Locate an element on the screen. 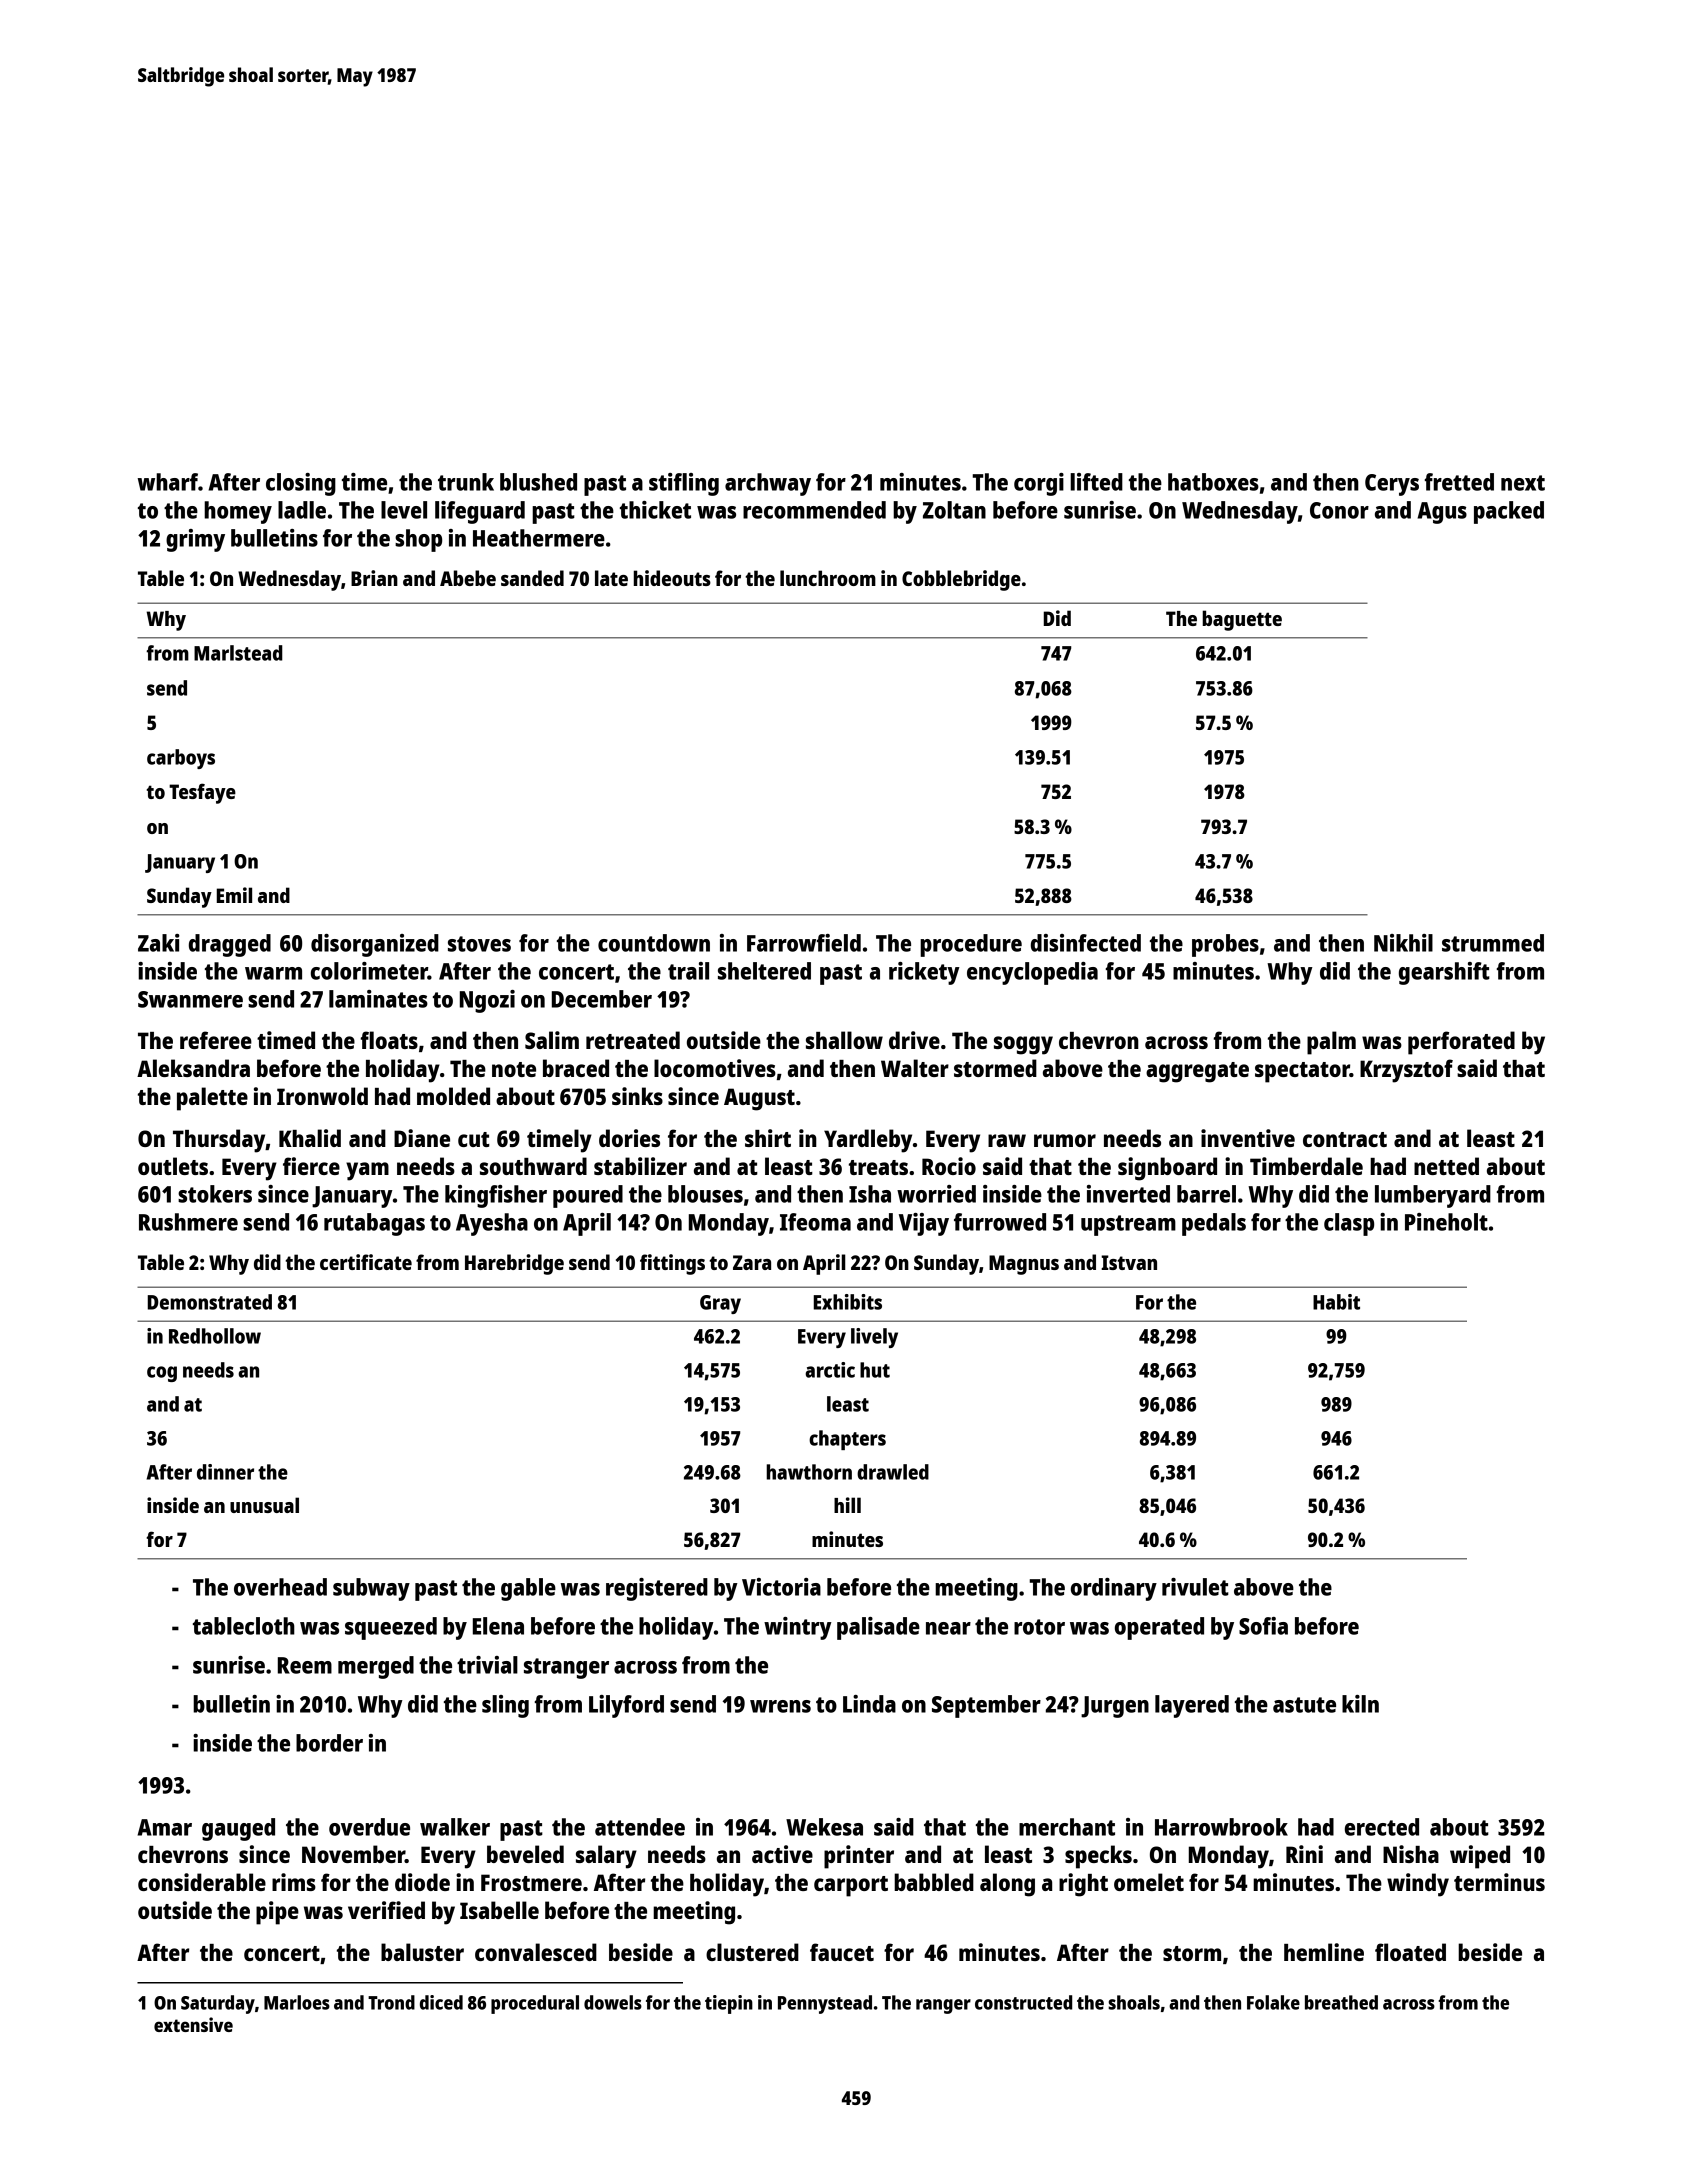 Image resolution: width=1683 pixels, height=2178 pixels. unusual is located at coordinates (264, 1505).
